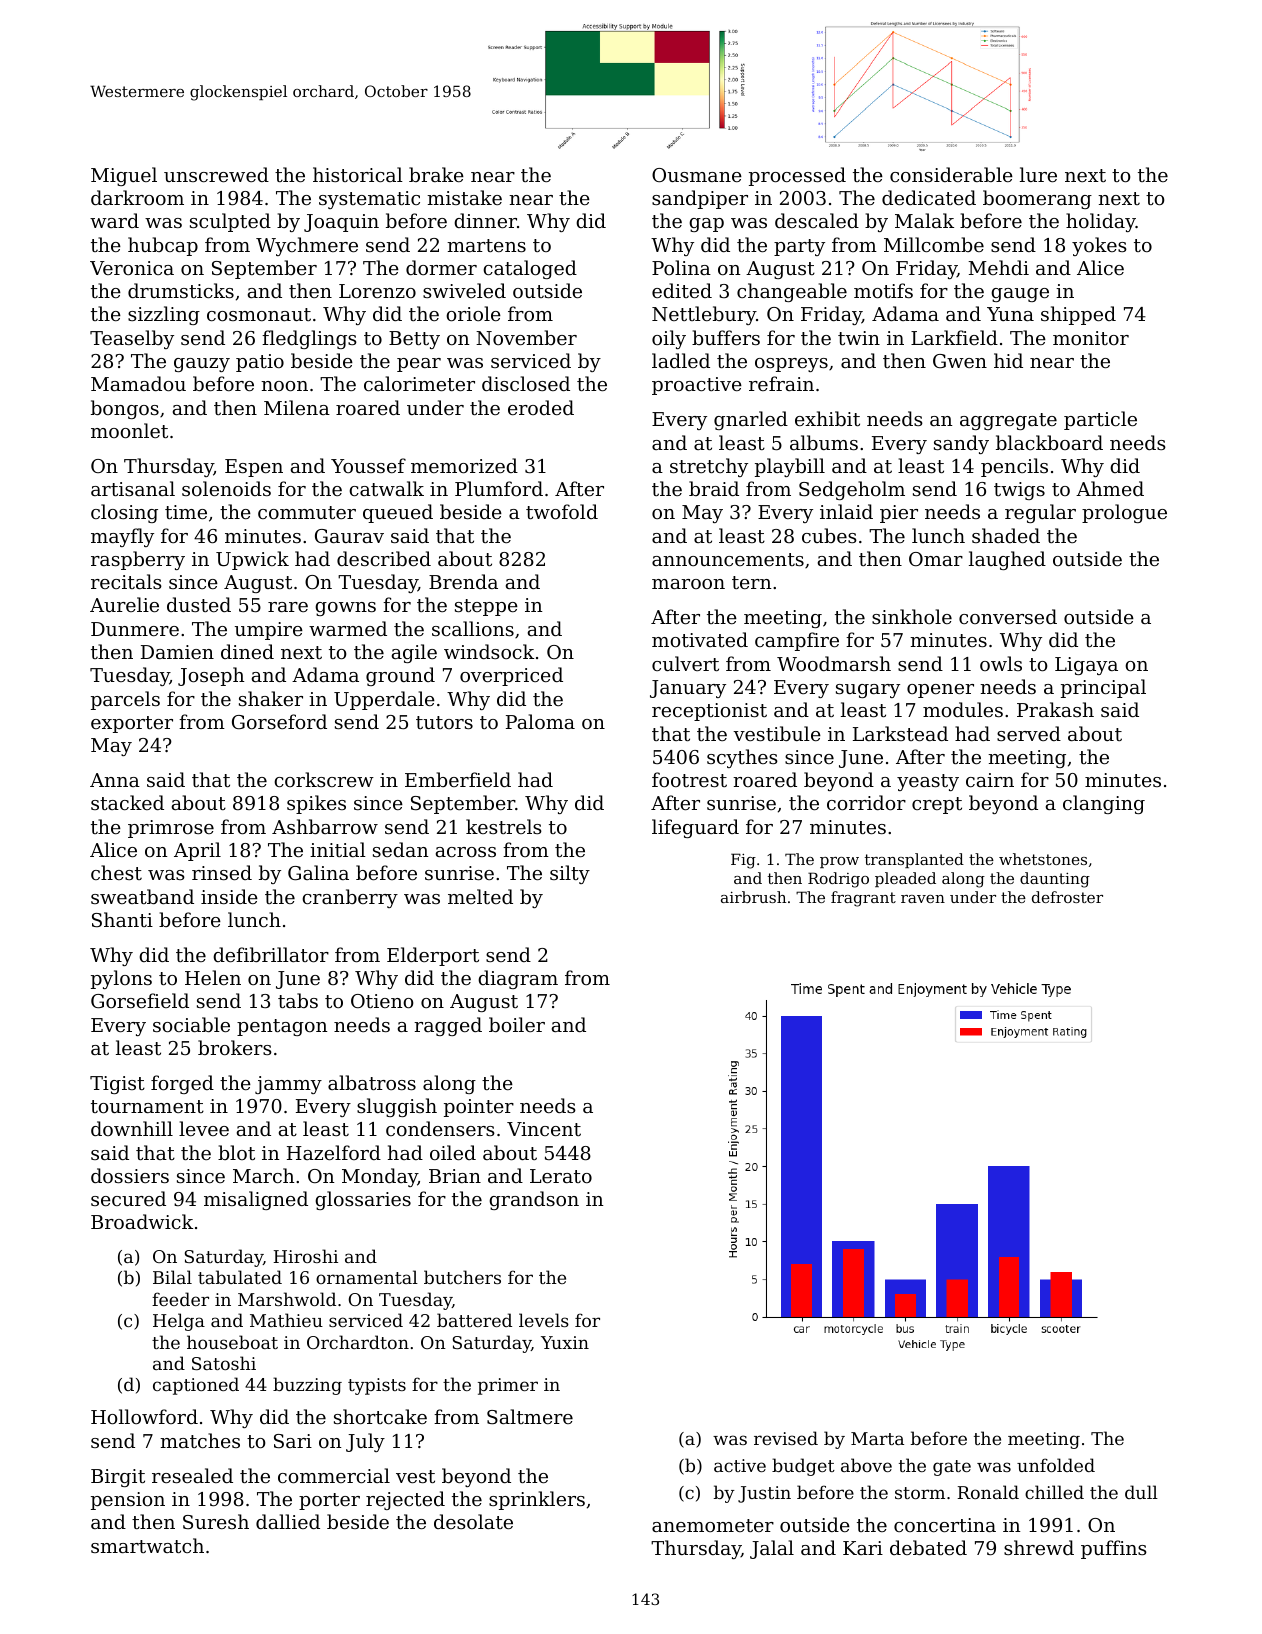 This image has height=1634, width=1262. I want to click on defroster, so click(1067, 897).
